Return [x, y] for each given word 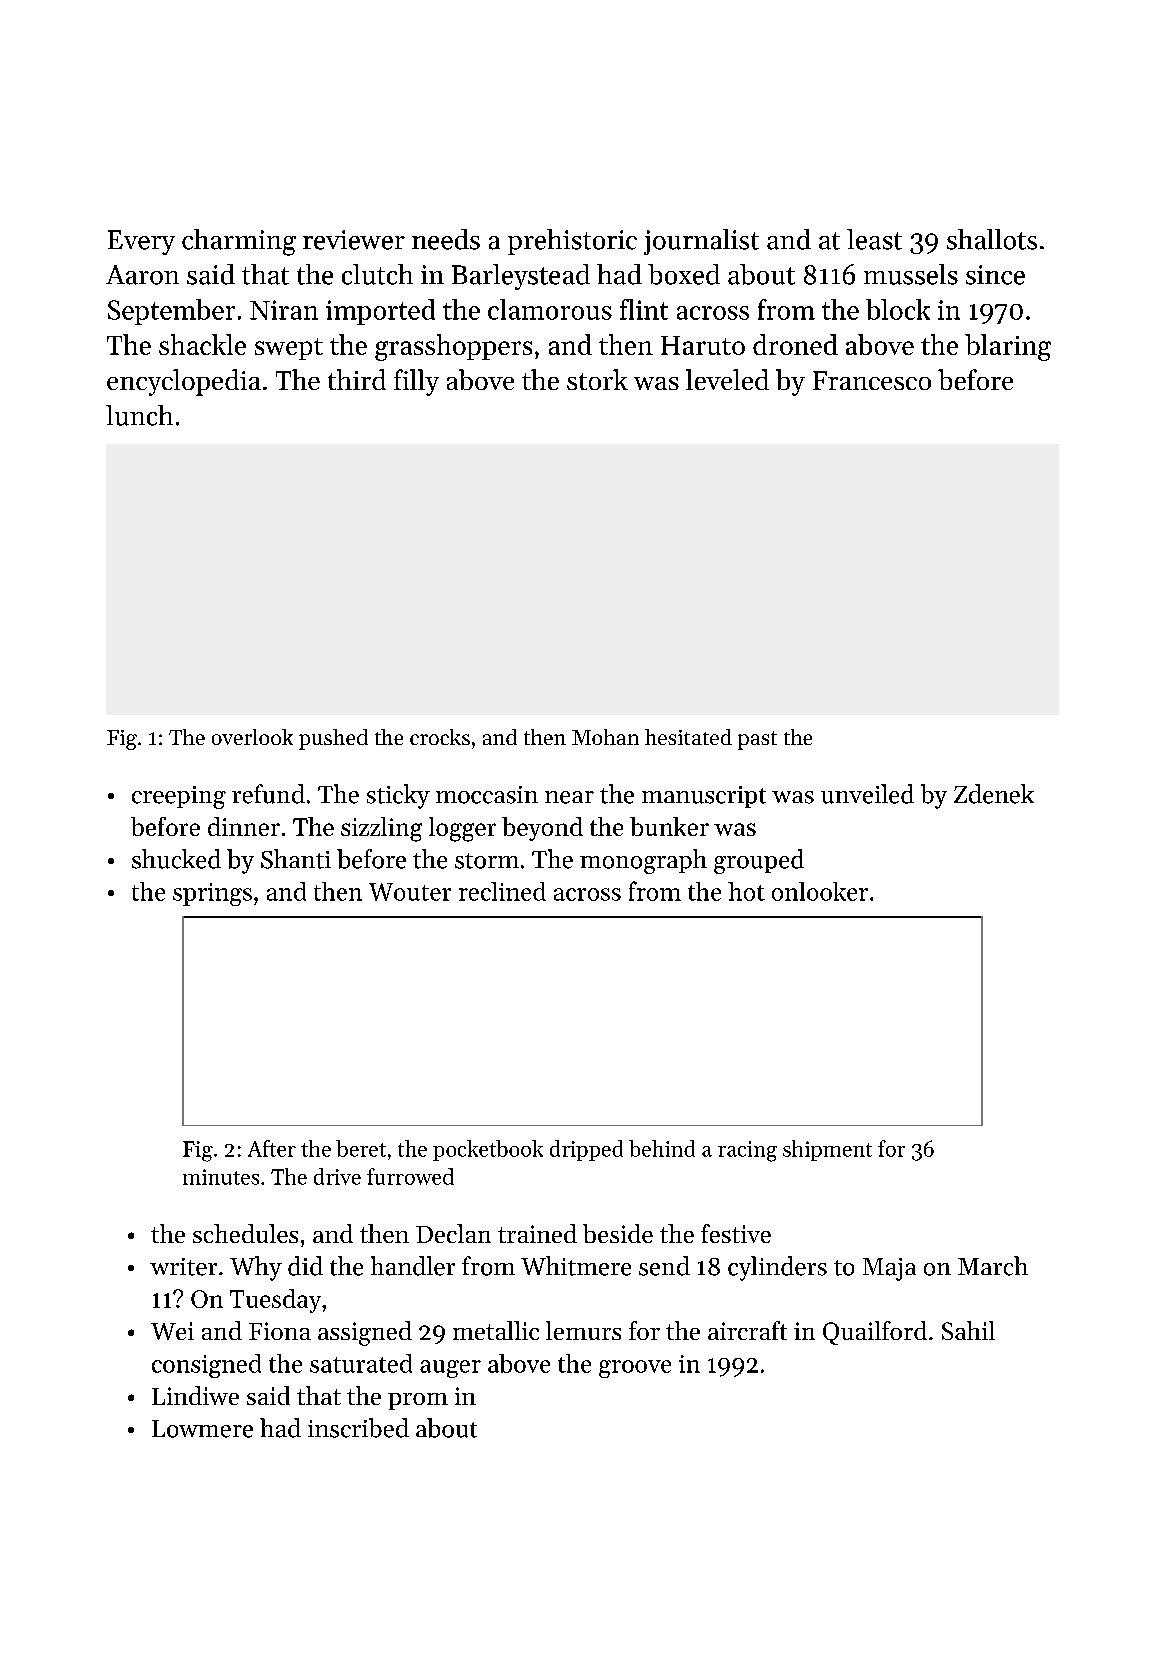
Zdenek [994, 794]
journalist [701, 242]
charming [239, 242]
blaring [1008, 347]
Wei [172, 1331]
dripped [586, 1150]
